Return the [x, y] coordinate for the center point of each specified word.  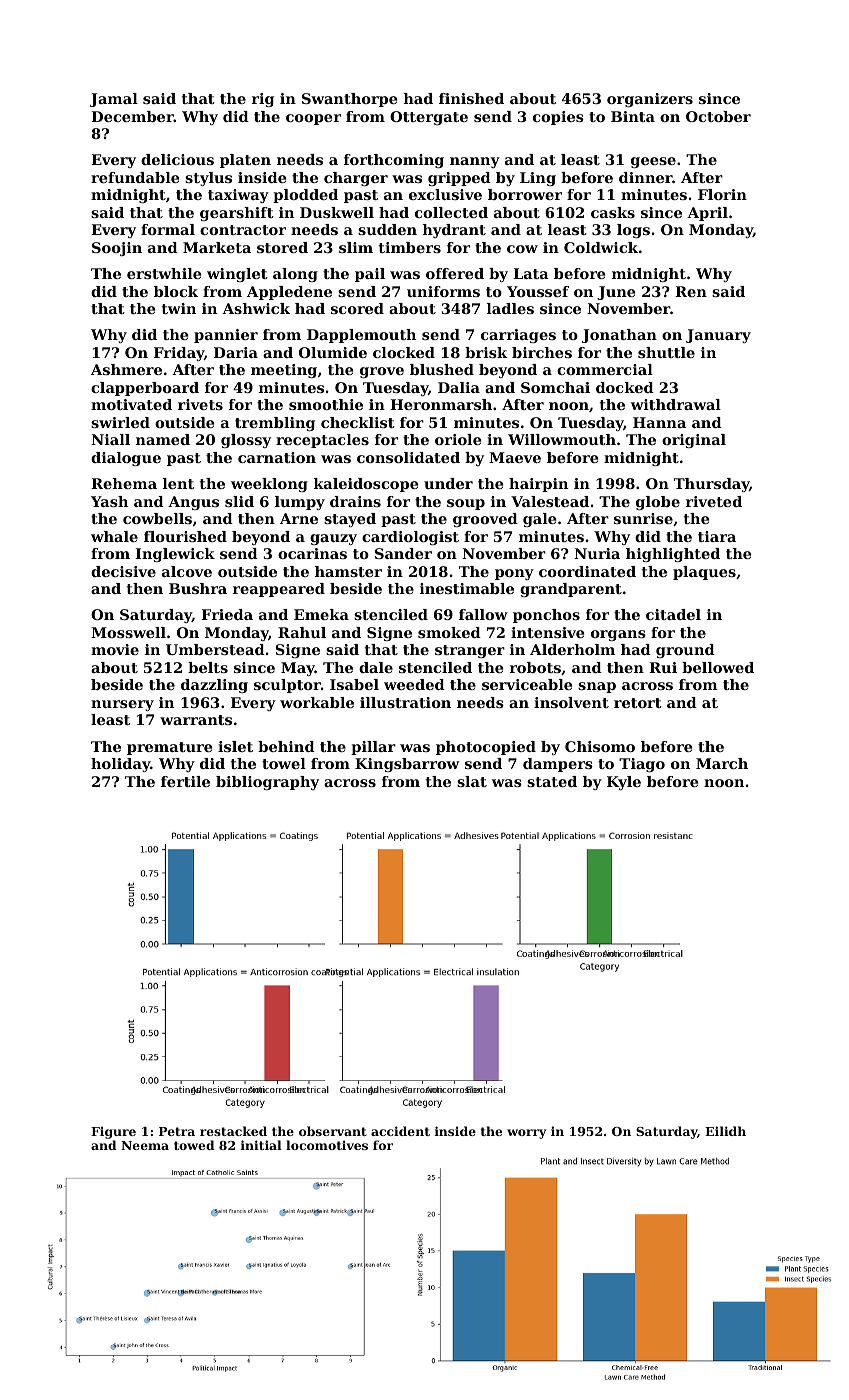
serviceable [527, 684]
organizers [650, 100]
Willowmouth [562, 439]
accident [400, 1131]
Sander [403, 553]
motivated [131, 404]
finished [471, 98]
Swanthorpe [349, 100]
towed [194, 1145]
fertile [185, 781]
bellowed [718, 667]
